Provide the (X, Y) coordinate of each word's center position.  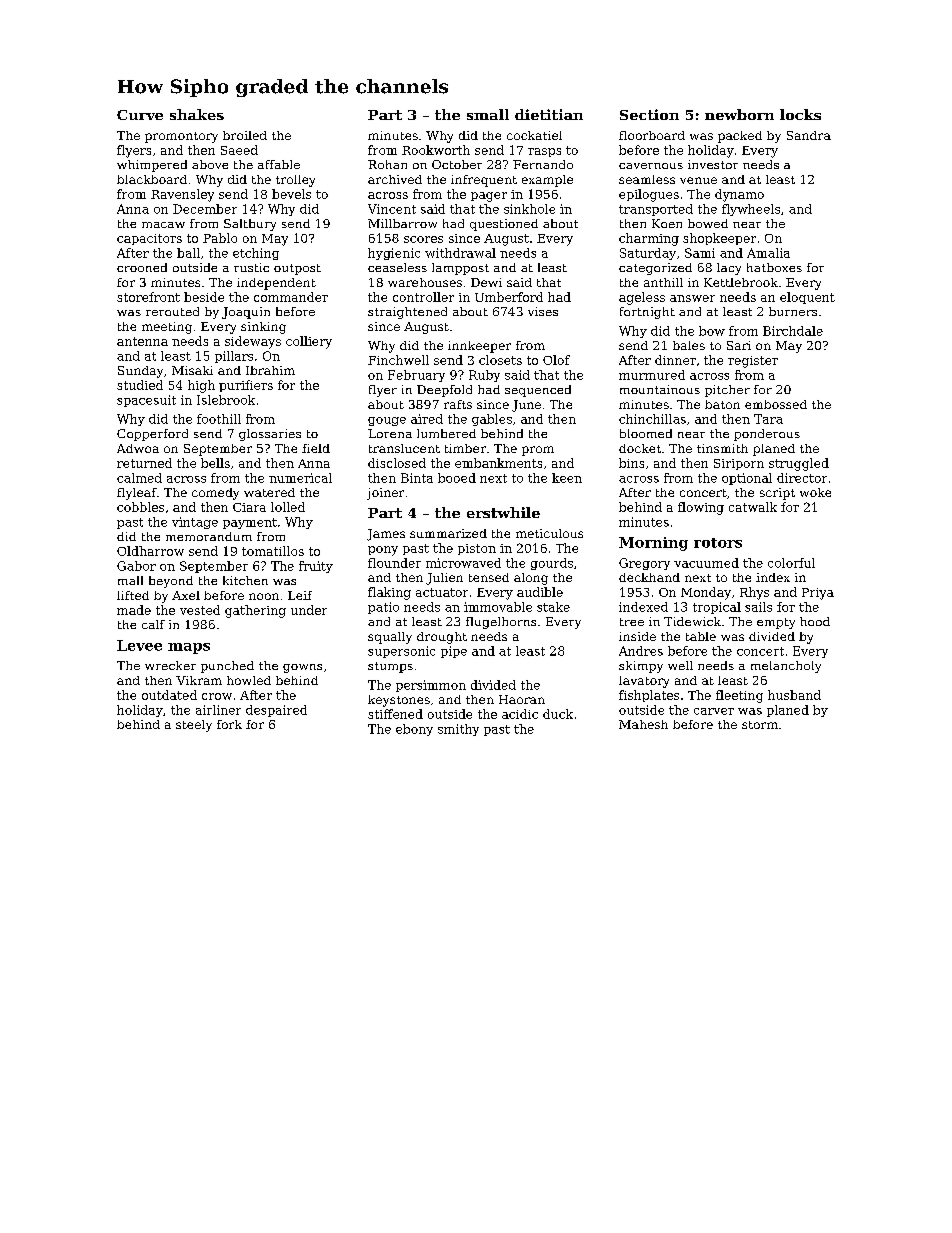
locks (800, 114)
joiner (385, 494)
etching (256, 254)
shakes (197, 114)
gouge (387, 421)
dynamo (739, 195)
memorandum (209, 536)
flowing (701, 508)
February (416, 376)
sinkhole (529, 209)
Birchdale (793, 331)
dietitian (549, 114)
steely (194, 726)
